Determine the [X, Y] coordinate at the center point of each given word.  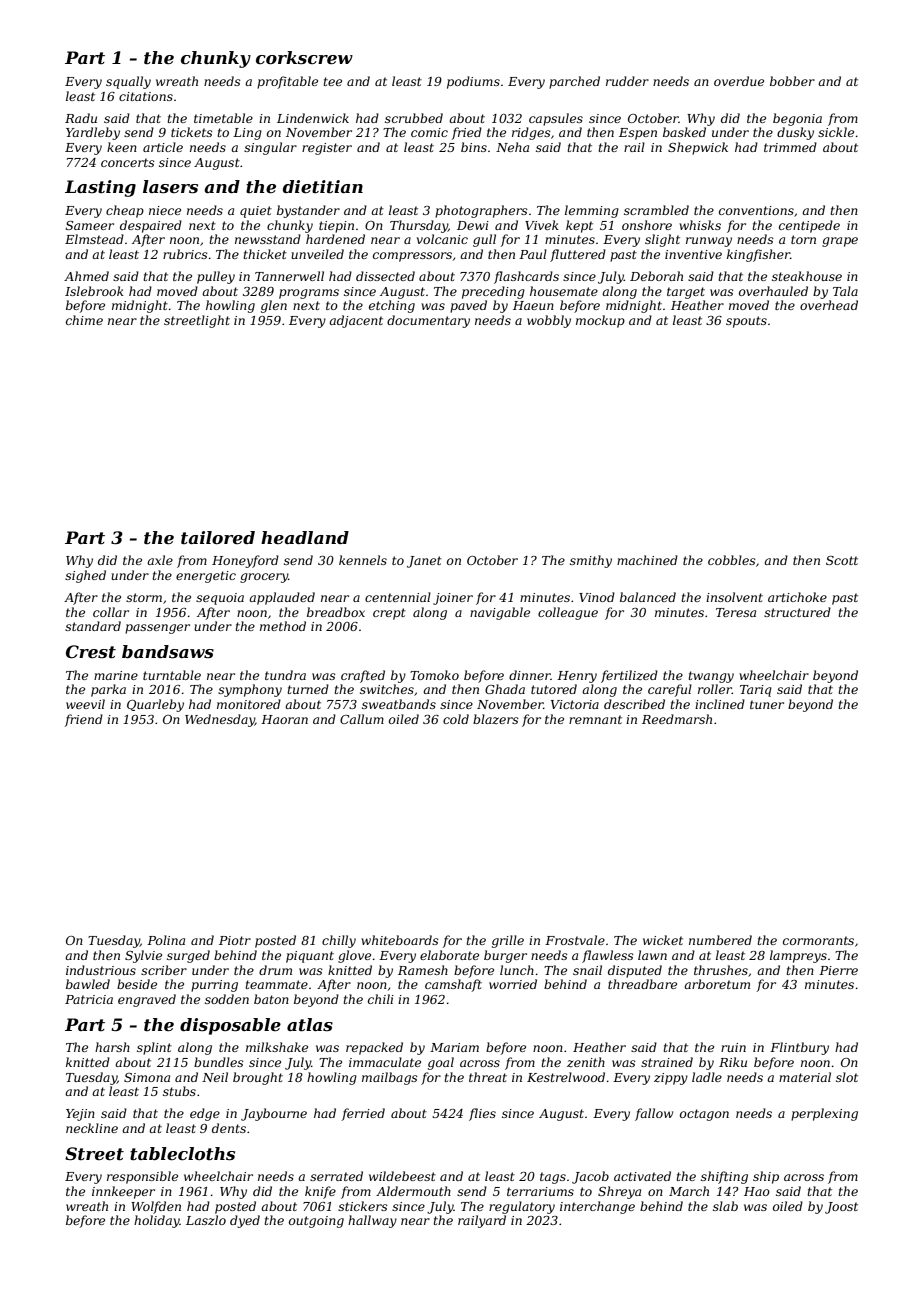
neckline [92, 1128]
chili [381, 999]
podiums [473, 82]
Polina [166, 940]
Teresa [736, 612]
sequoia [220, 599]
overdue [739, 81]
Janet [424, 562]
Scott [842, 560]
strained [667, 1062]
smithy [591, 561]
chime [84, 320]
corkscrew [304, 57]
